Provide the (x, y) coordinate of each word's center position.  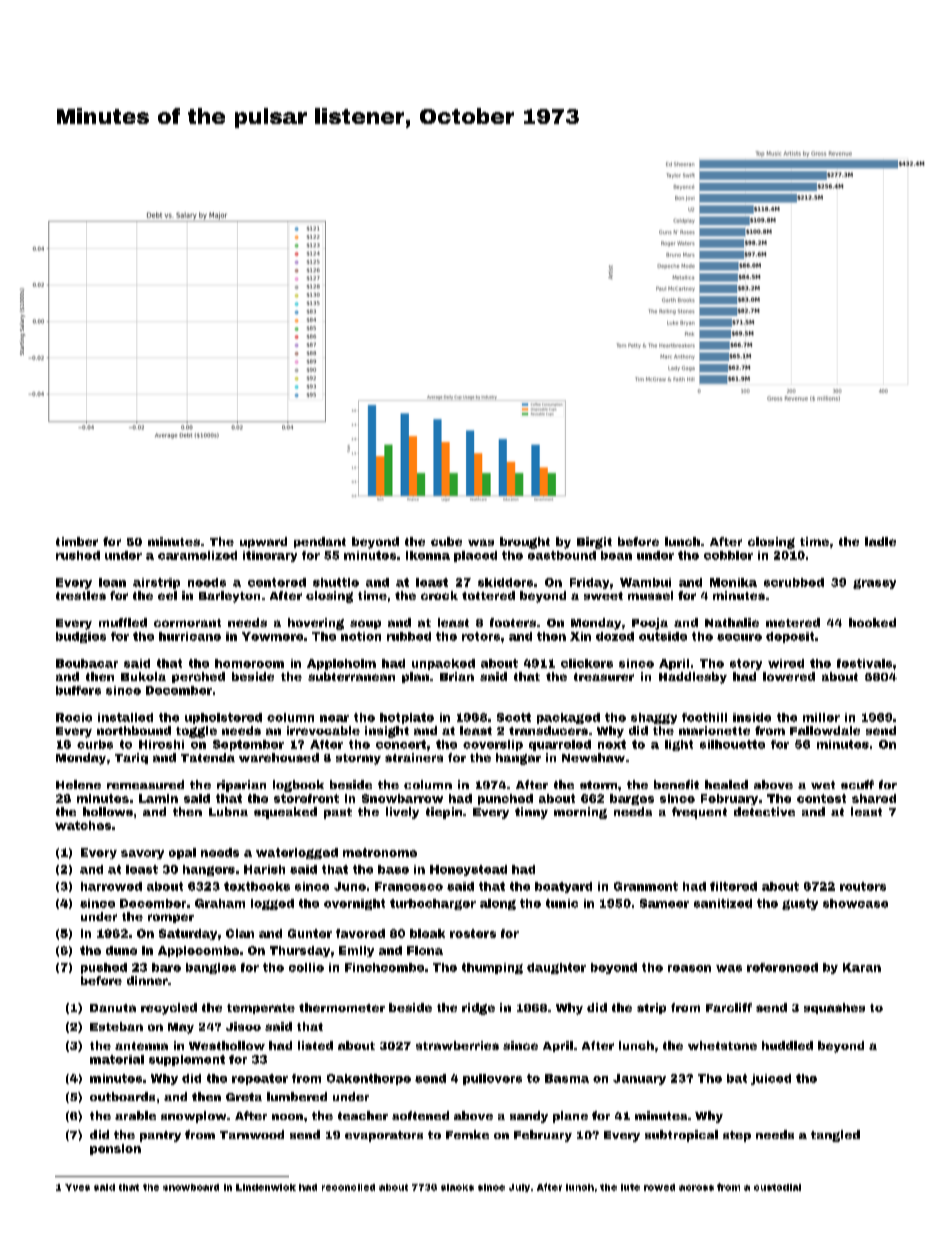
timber (77, 541)
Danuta (113, 1008)
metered (793, 622)
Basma (567, 1078)
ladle (880, 541)
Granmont (646, 886)
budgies (81, 637)
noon (287, 1117)
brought (525, 543)
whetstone (722, 1045)
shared (874, 798)
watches (83, 825)
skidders (505, 582)
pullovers (492, 1079)
